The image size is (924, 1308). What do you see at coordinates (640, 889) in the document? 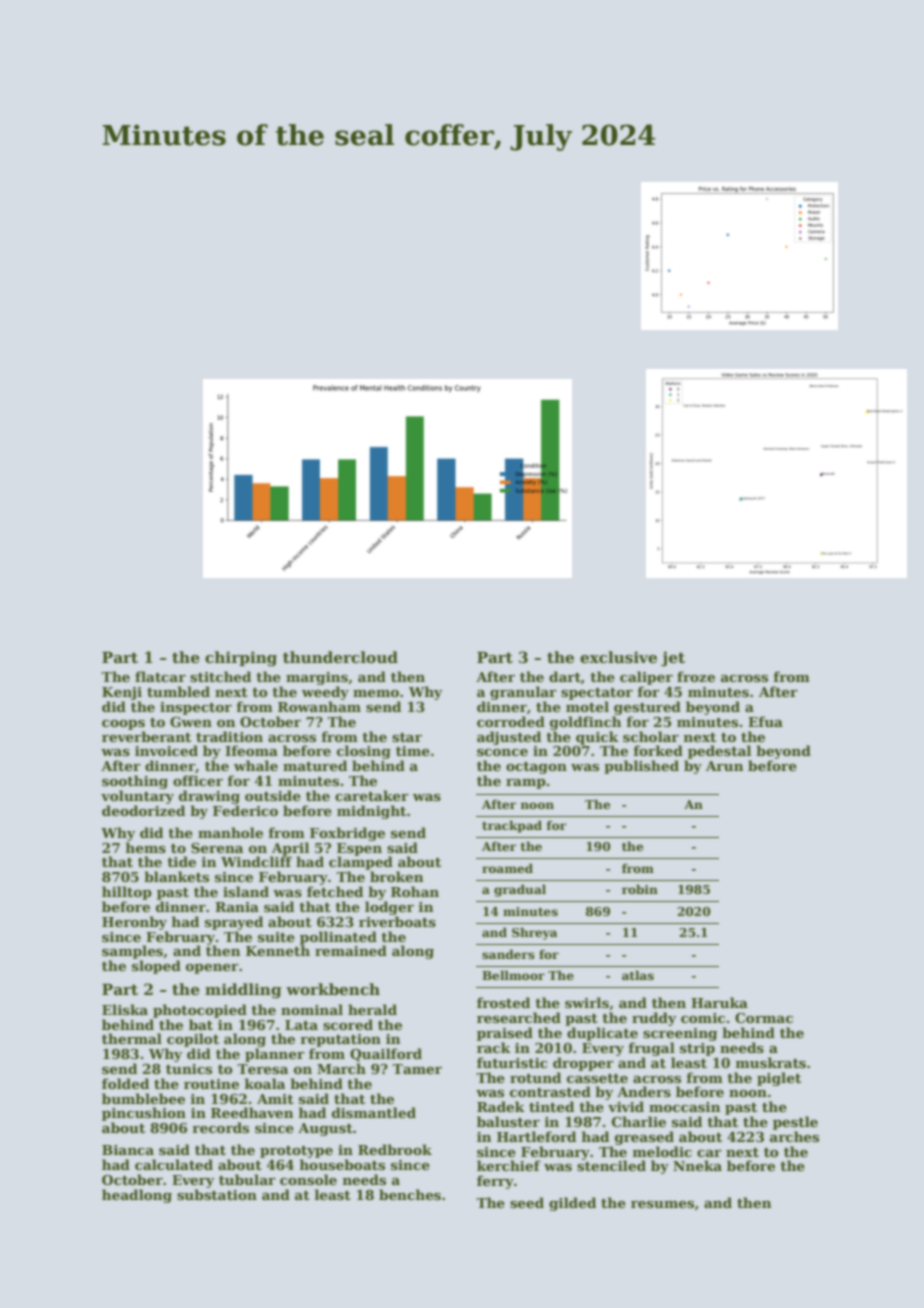
I see `robin` at bounding box center [640, 889].
